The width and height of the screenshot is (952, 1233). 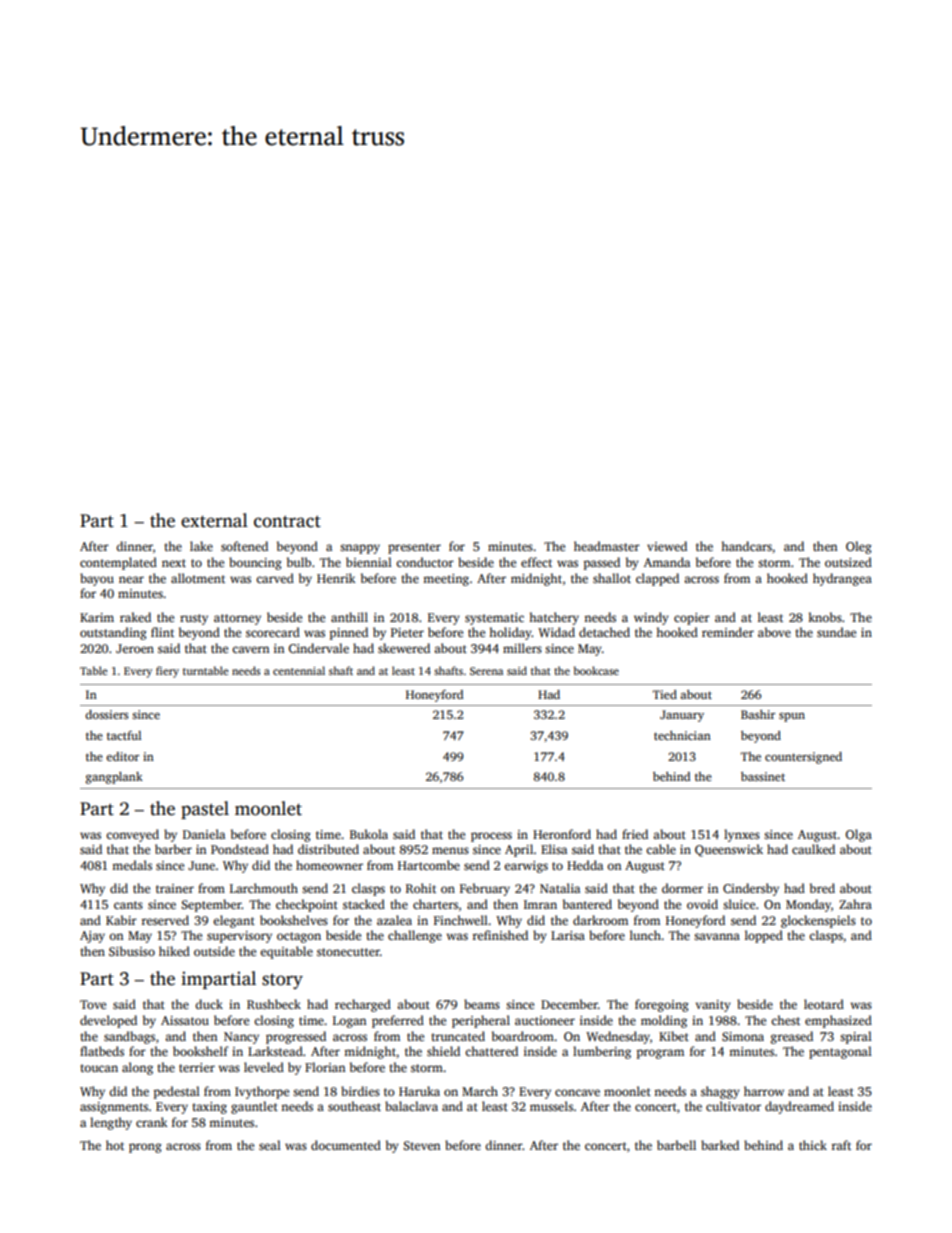 I want to click on process, so click(x=491, y=837).
